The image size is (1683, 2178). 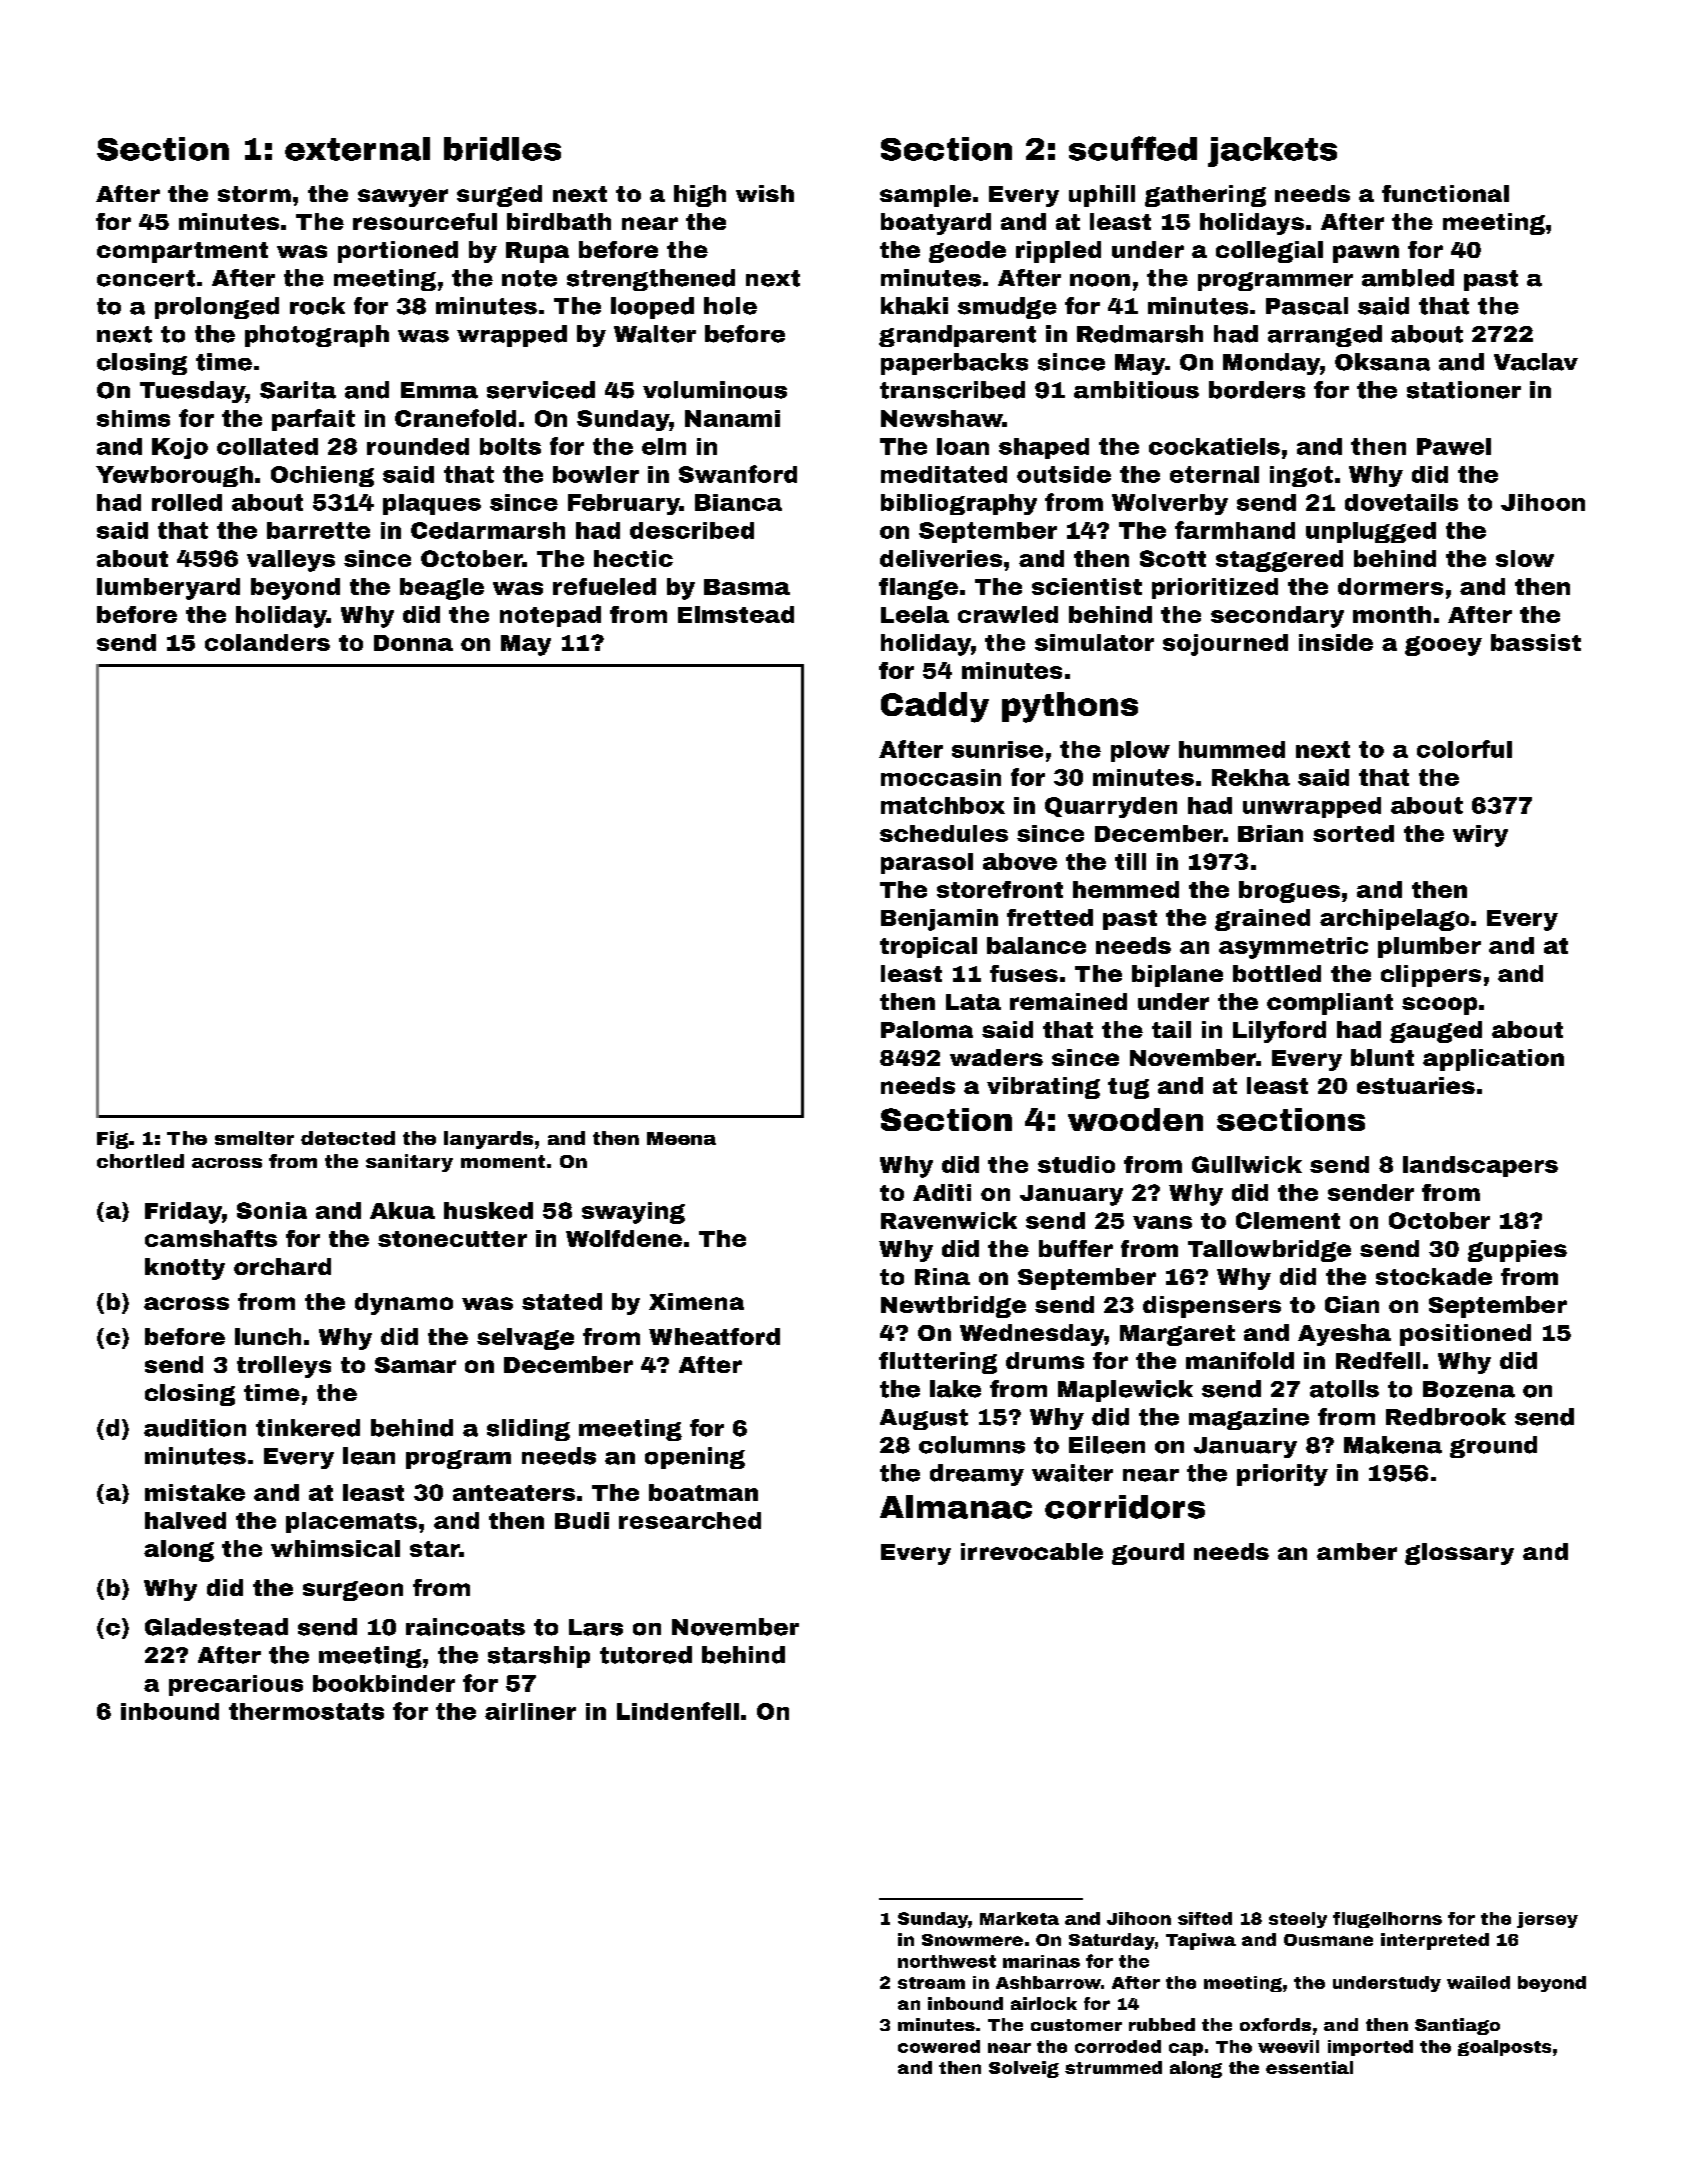 I want to click on scuffed, so click(x=1133, y=148).
